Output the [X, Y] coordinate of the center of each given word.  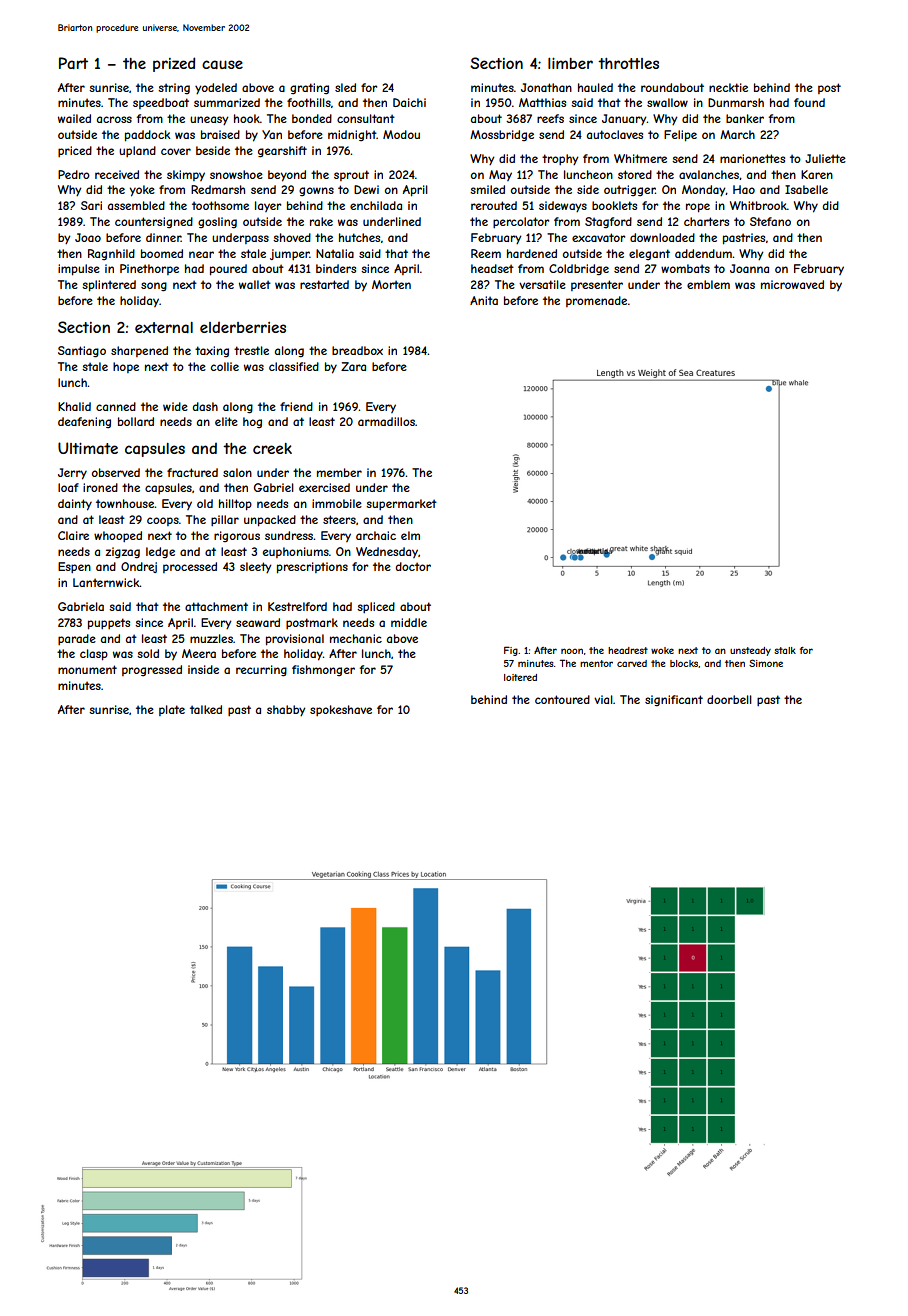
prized [174, 64]
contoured [562, 699]
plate [172, 710]
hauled [595, 87]
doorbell [729, 699]
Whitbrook [758, 205]
